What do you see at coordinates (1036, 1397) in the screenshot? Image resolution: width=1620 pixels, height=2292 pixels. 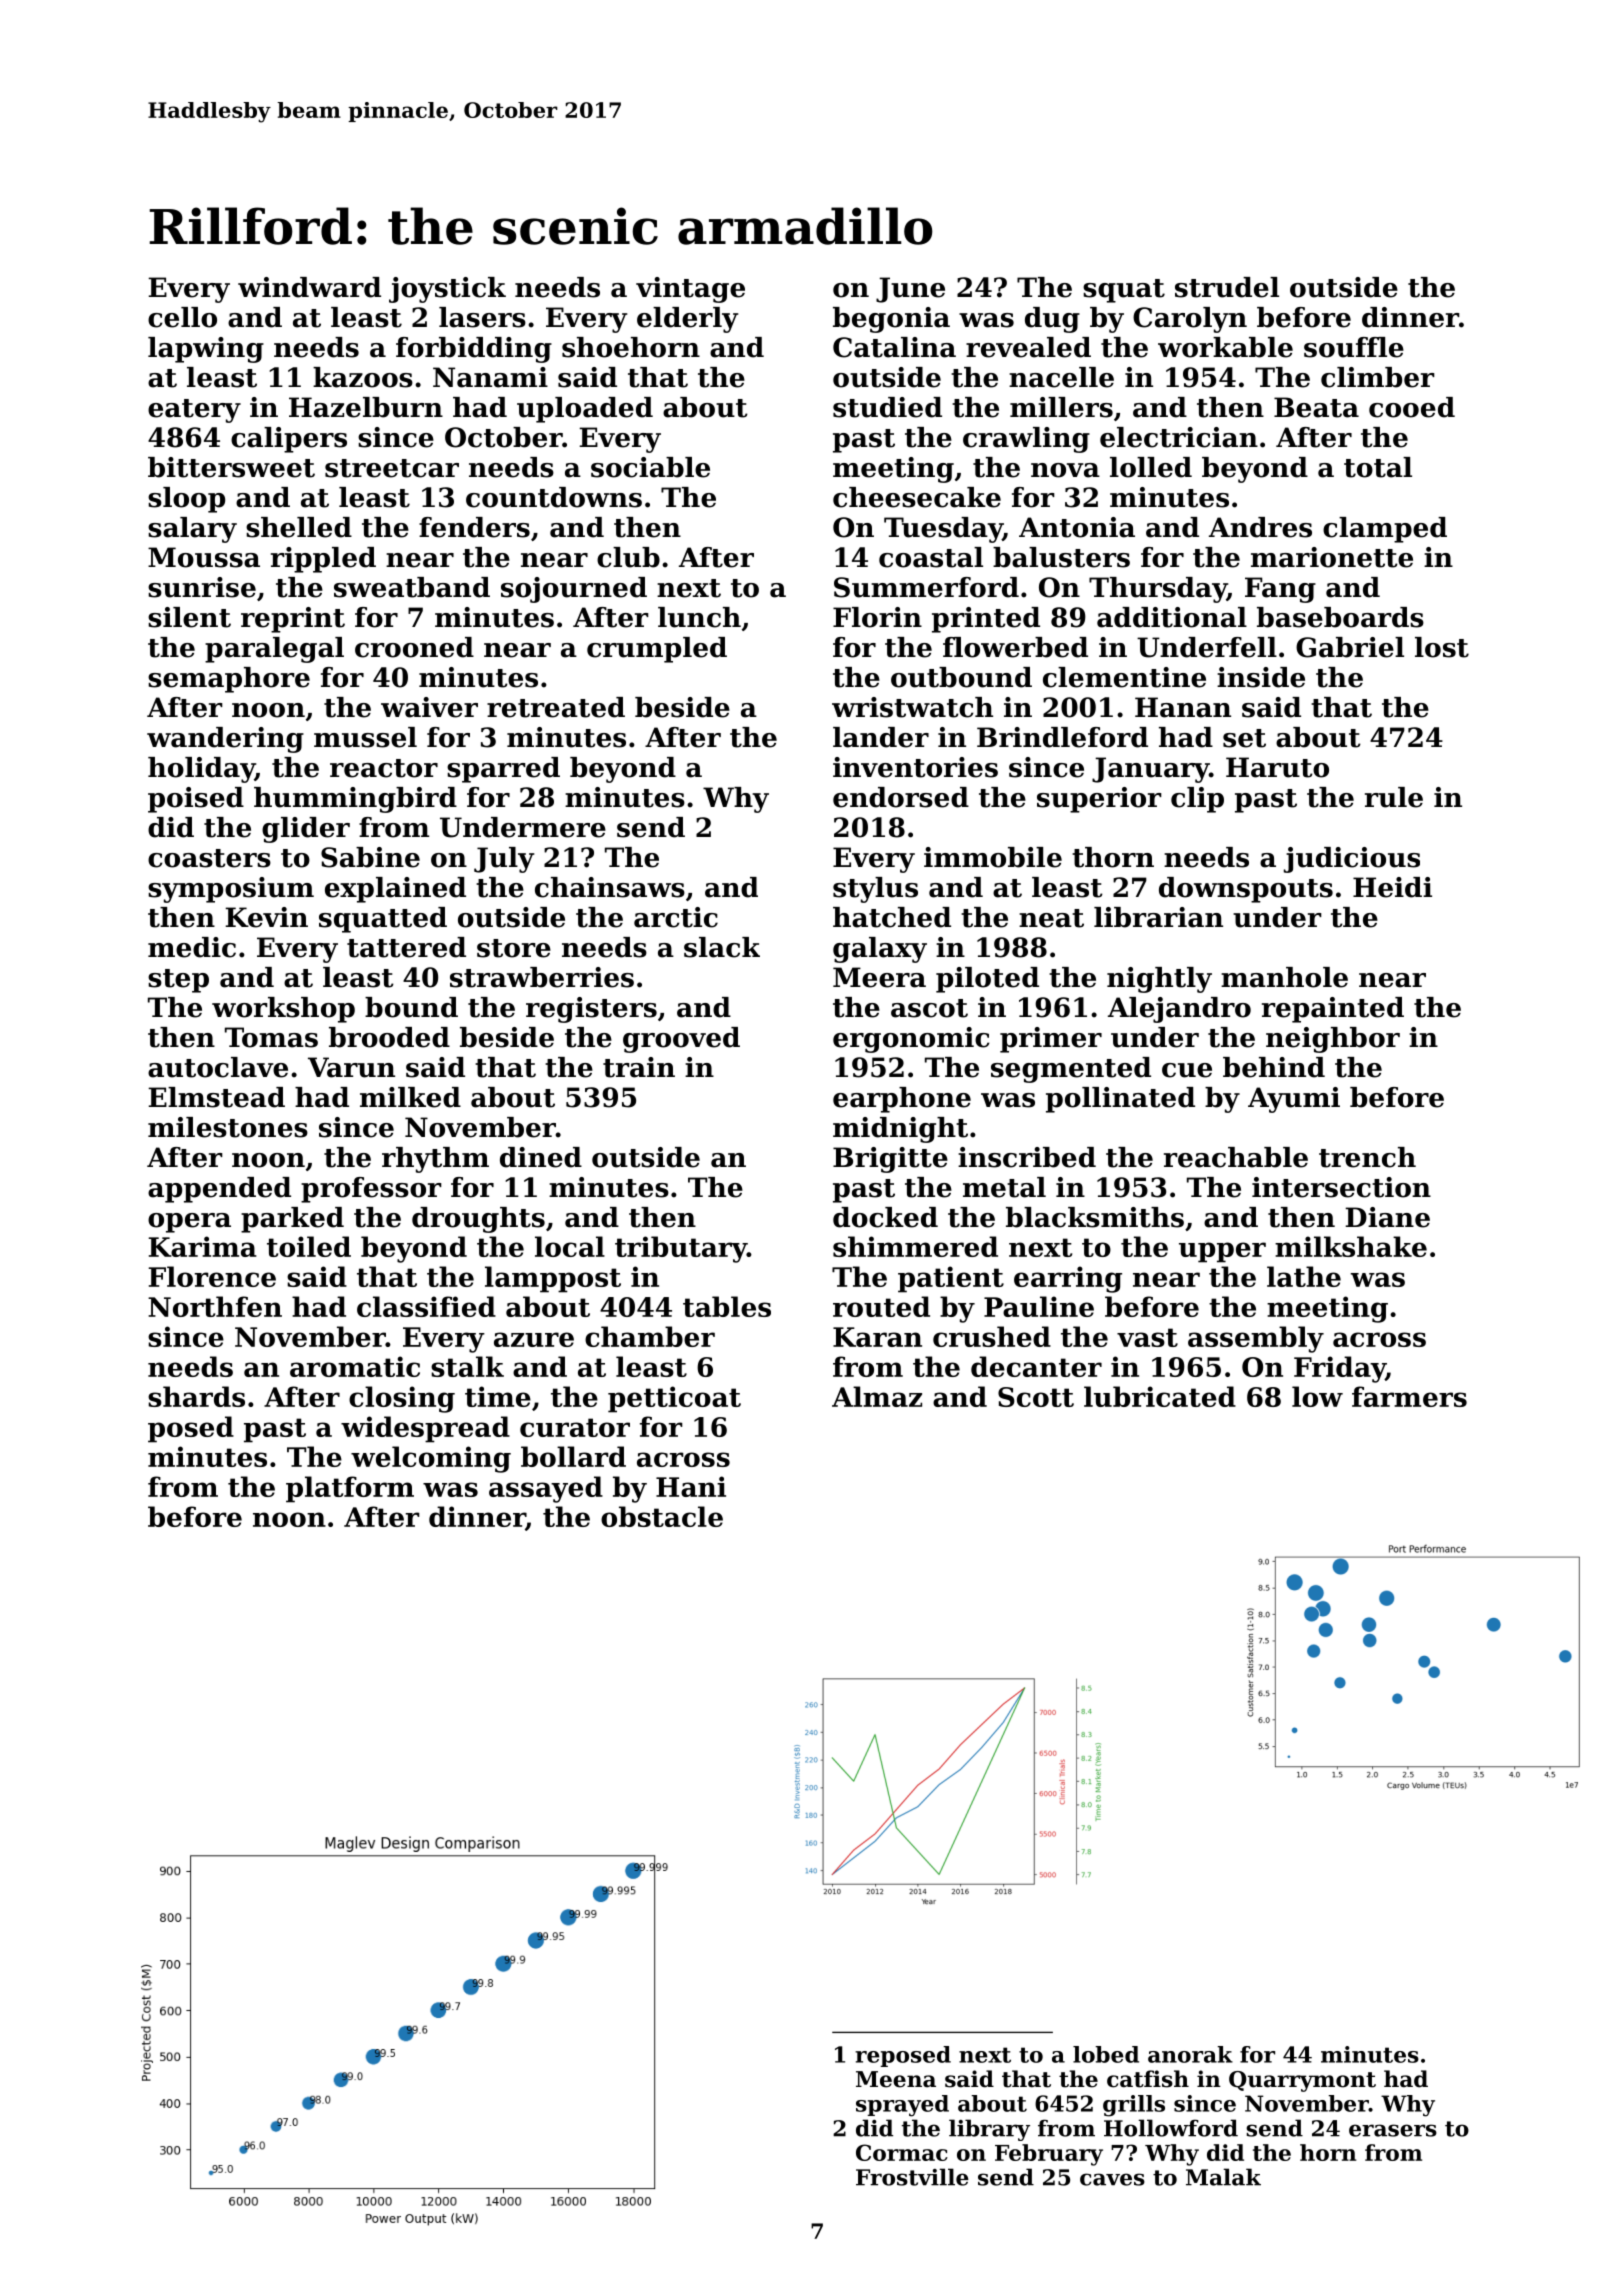 I see `Scott` at bounding box center [1036, 1397].
